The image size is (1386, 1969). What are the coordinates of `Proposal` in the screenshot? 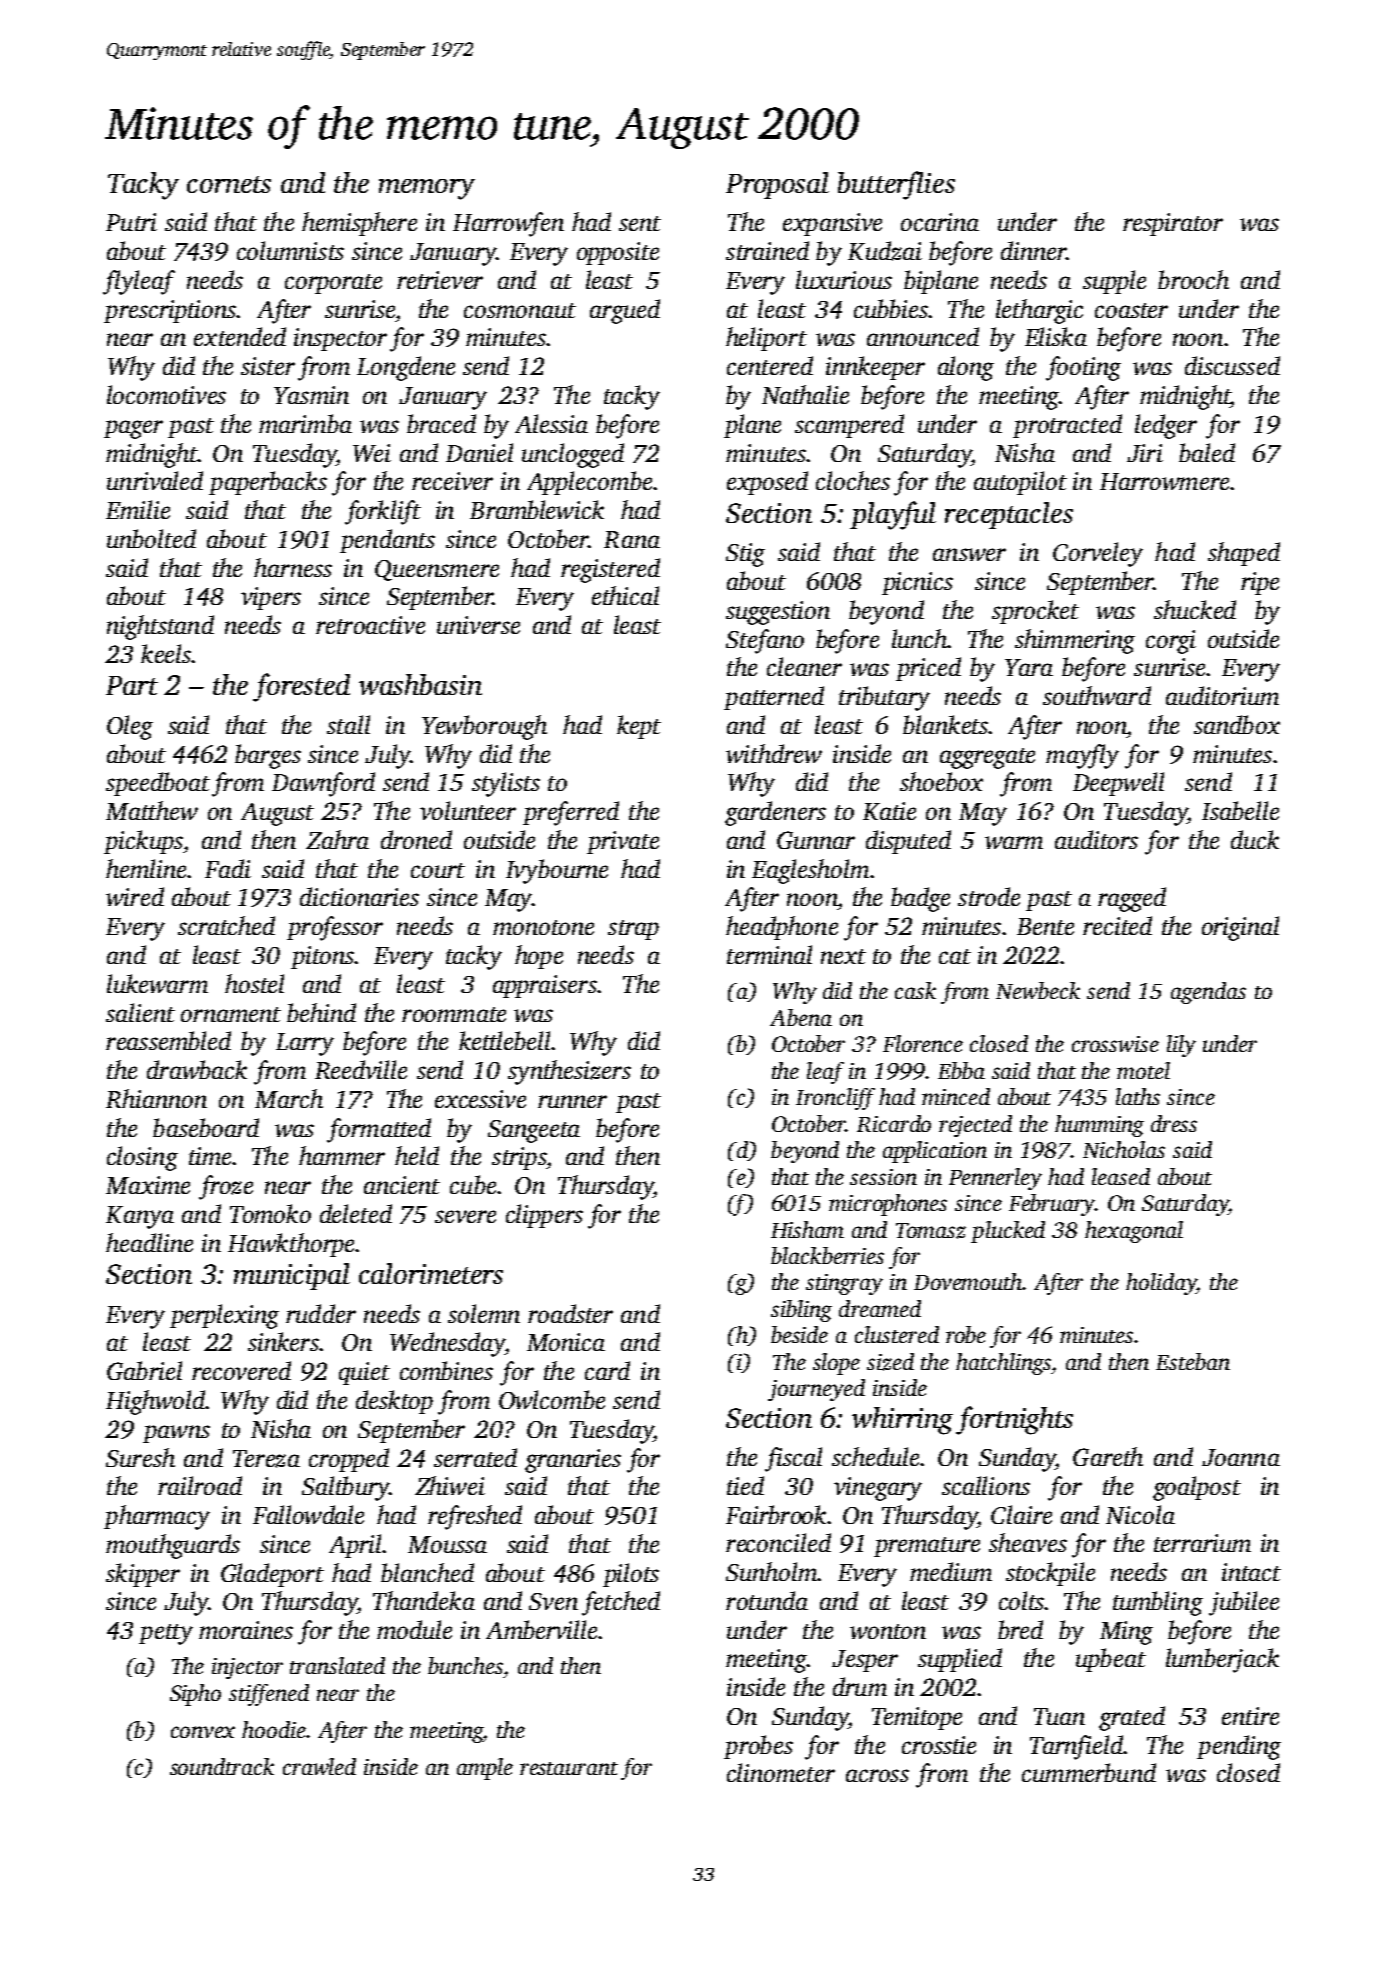 It's located at (777, 185).
